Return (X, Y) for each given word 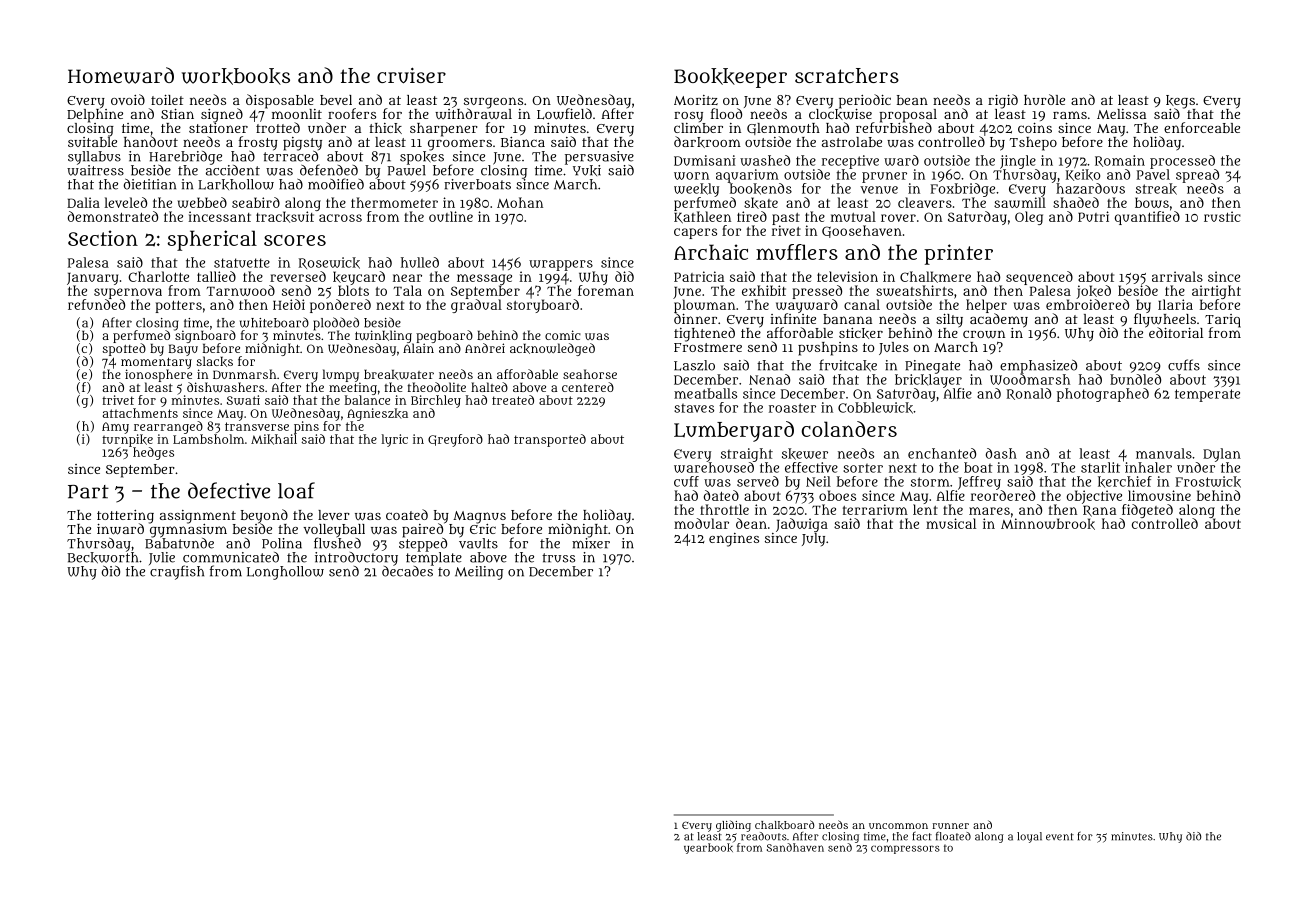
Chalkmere (935, 277)
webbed (202, 202)
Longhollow (285, 573)
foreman (606, 290)
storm (930, 482)
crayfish (177, 573)
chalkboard (785, 825)
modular (701, 523)
